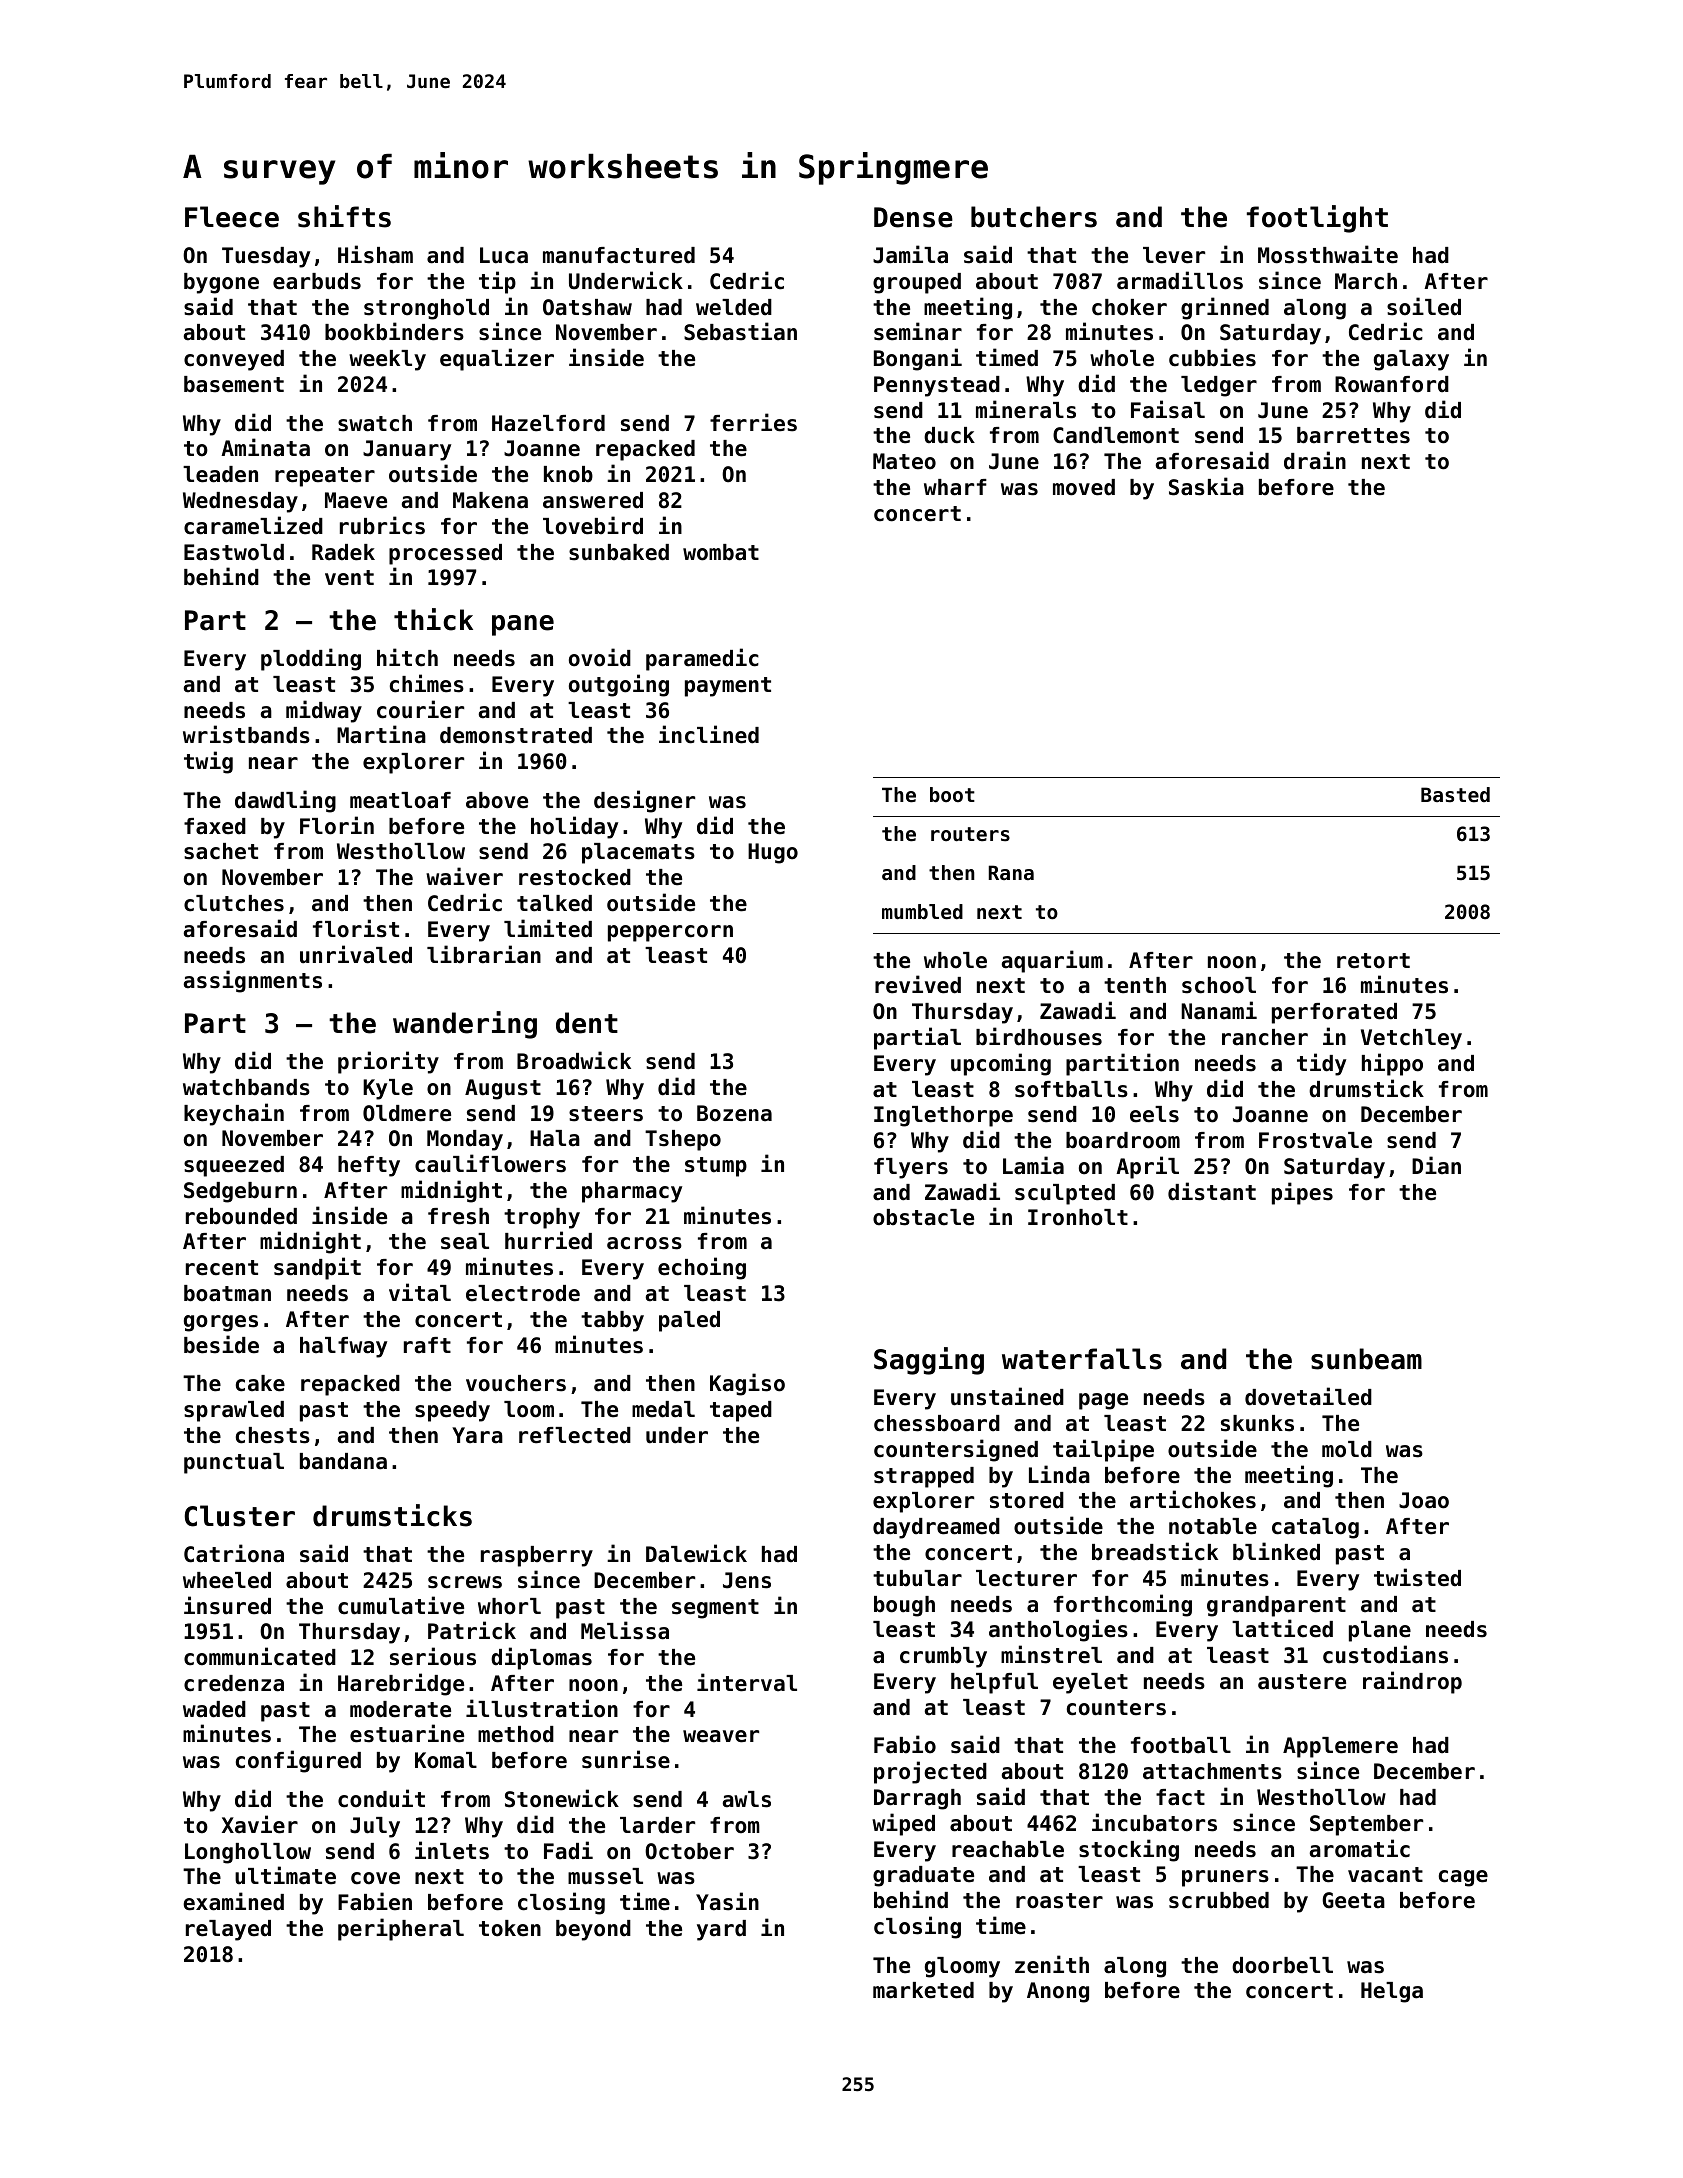  I want to click on Anong, so click(1058, 1992).
